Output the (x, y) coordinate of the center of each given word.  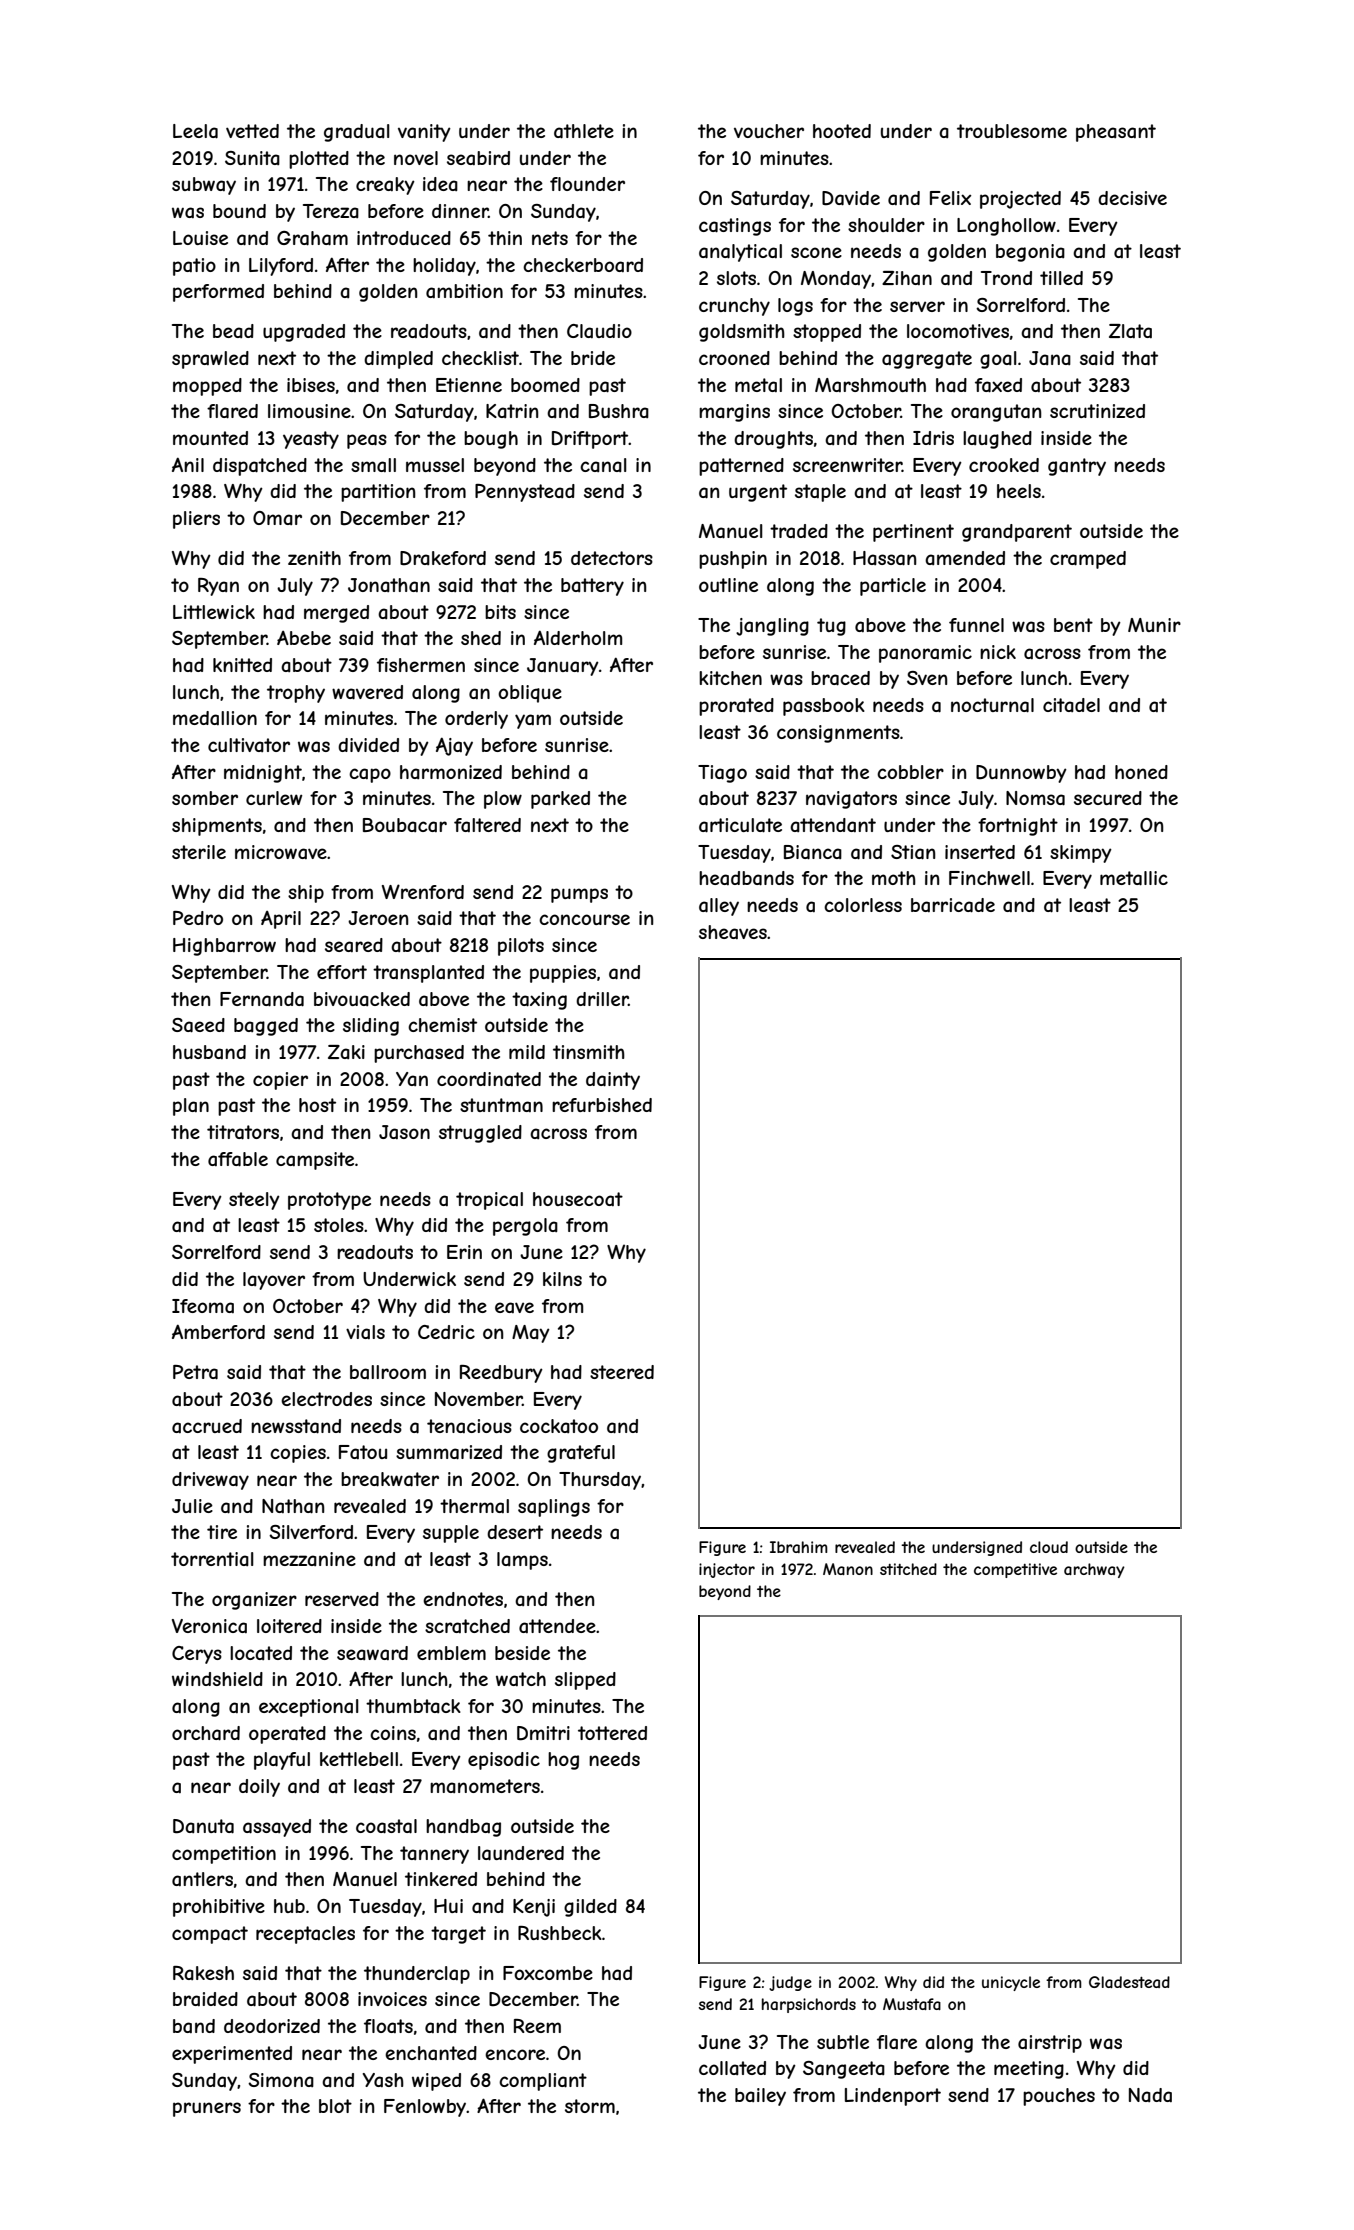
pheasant (1116, 133)
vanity (424, 133)
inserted (980, 852)
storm (590, 2106)
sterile (199, 852)
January (563, 667)
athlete (584, 131)
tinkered (441, 1879)
